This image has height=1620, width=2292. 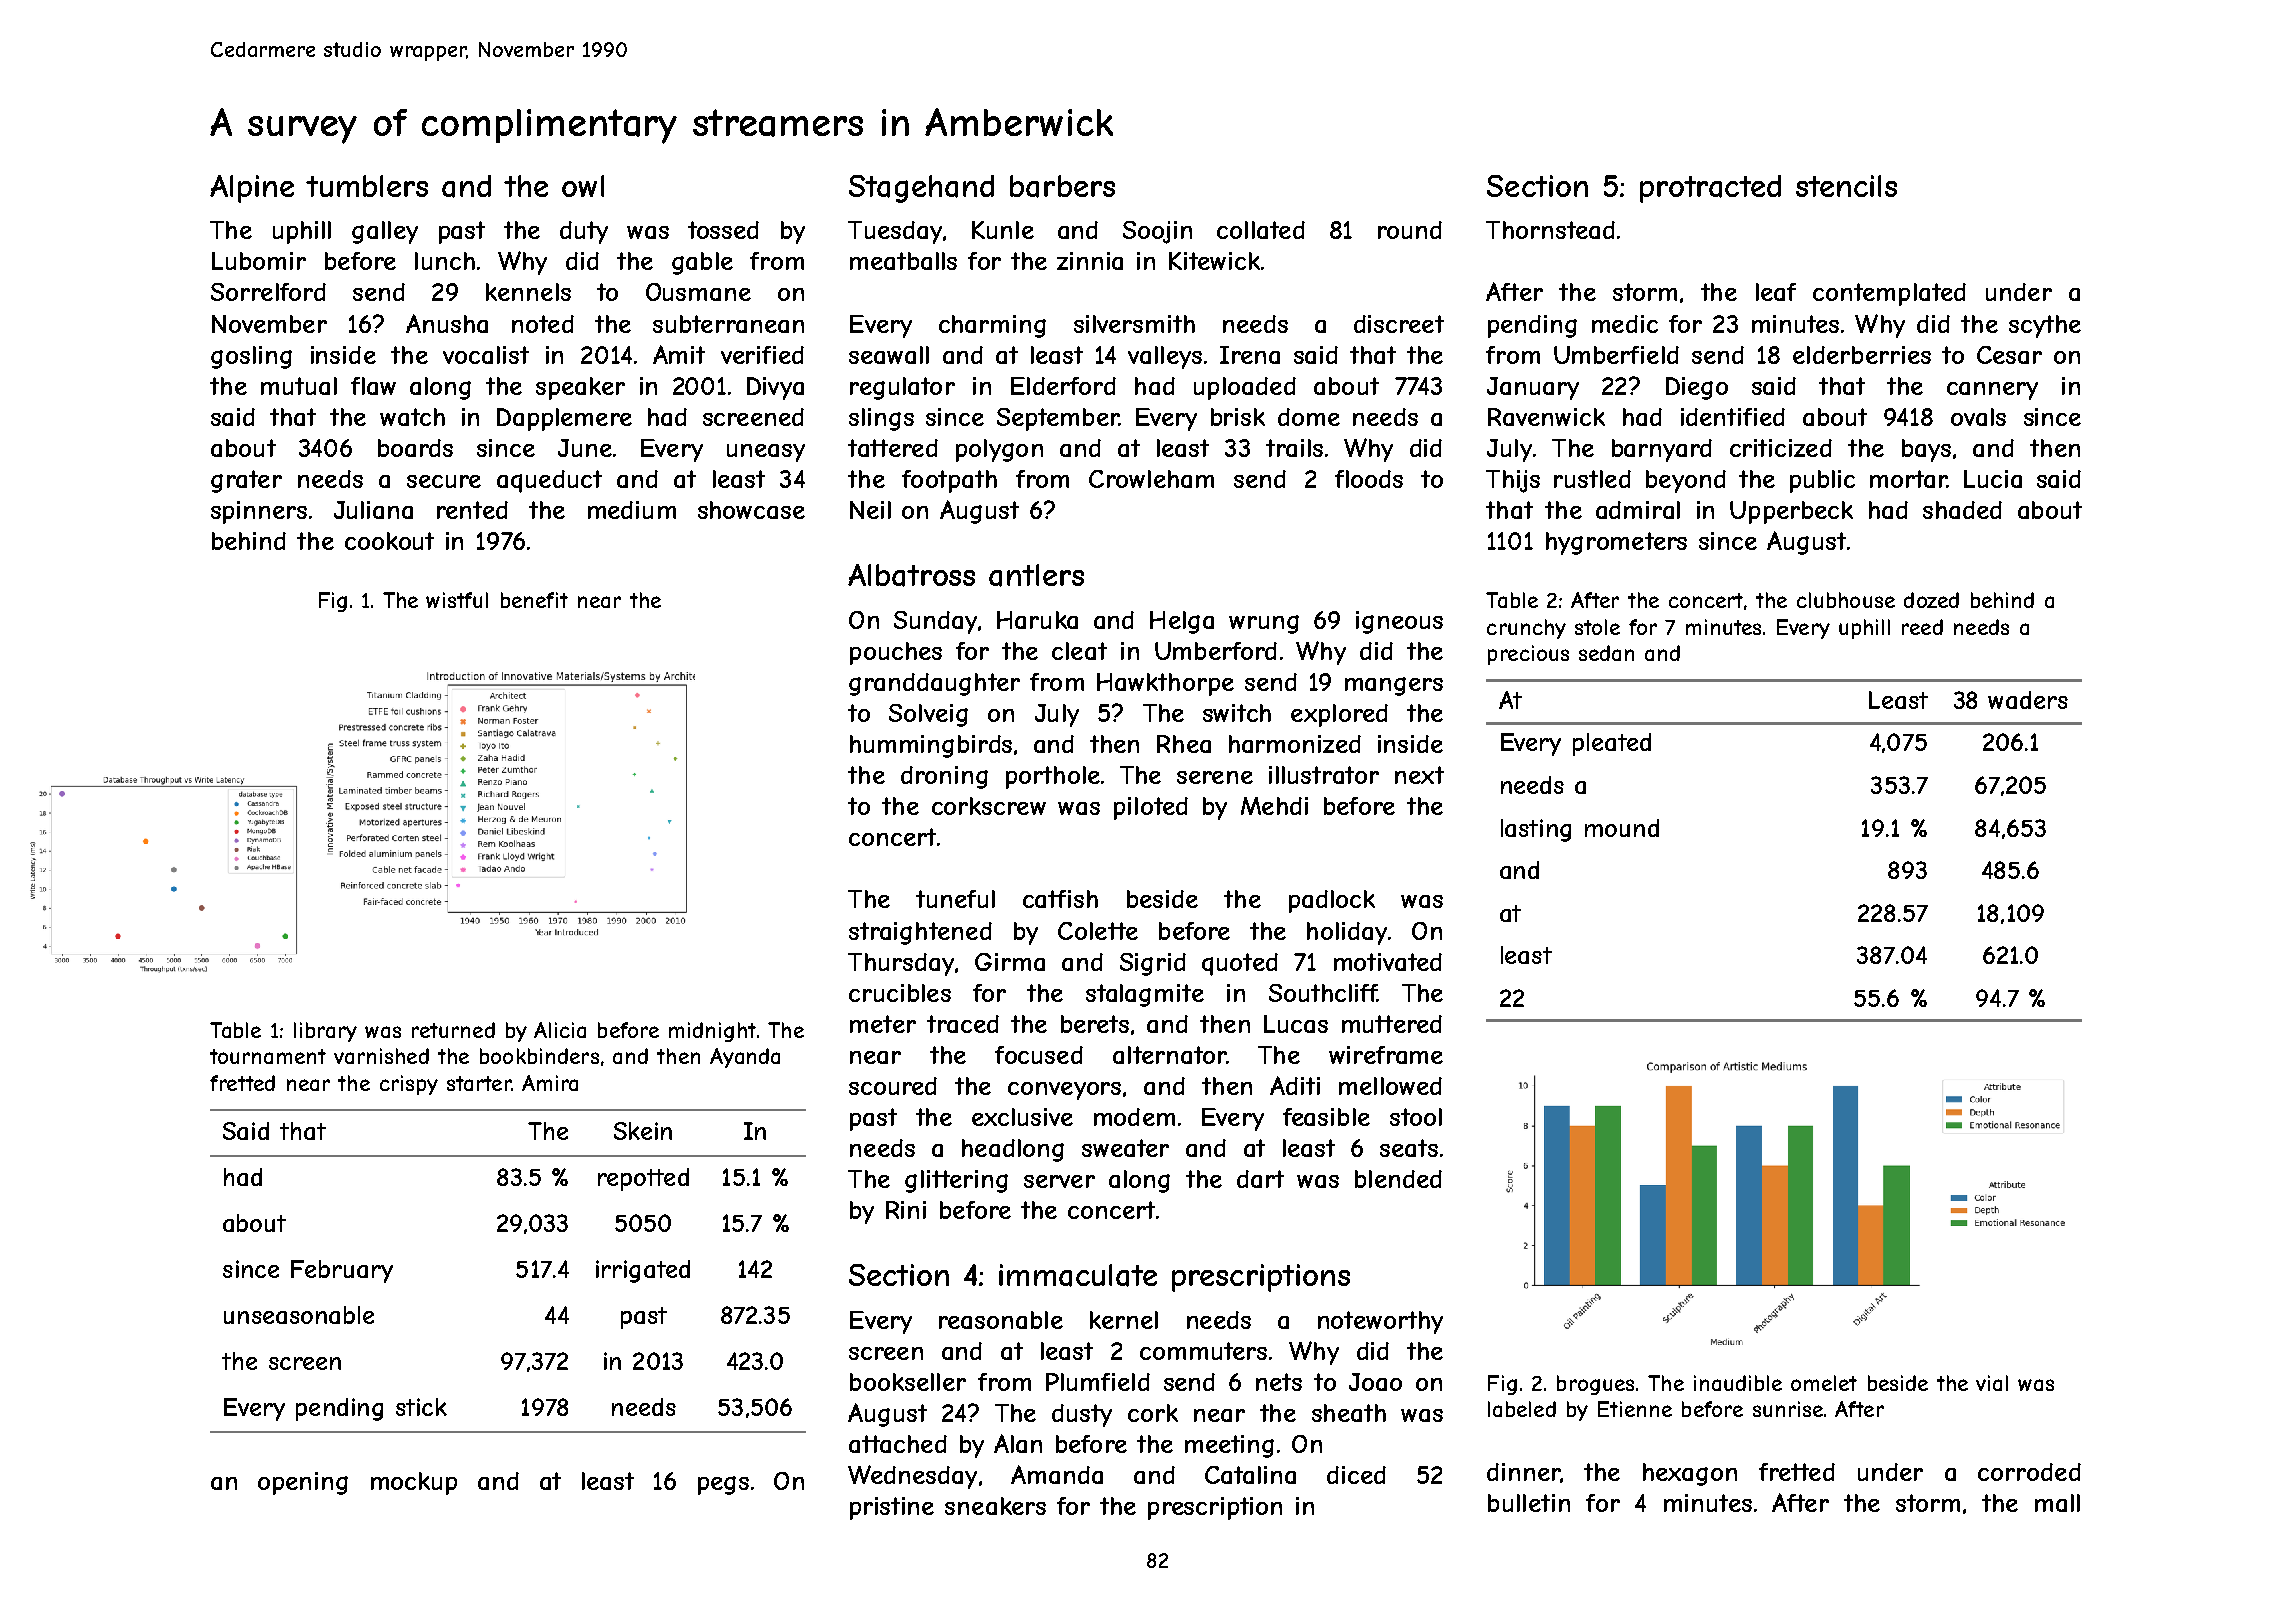 I want to click on pegs, so click(x=723, y=1485).
